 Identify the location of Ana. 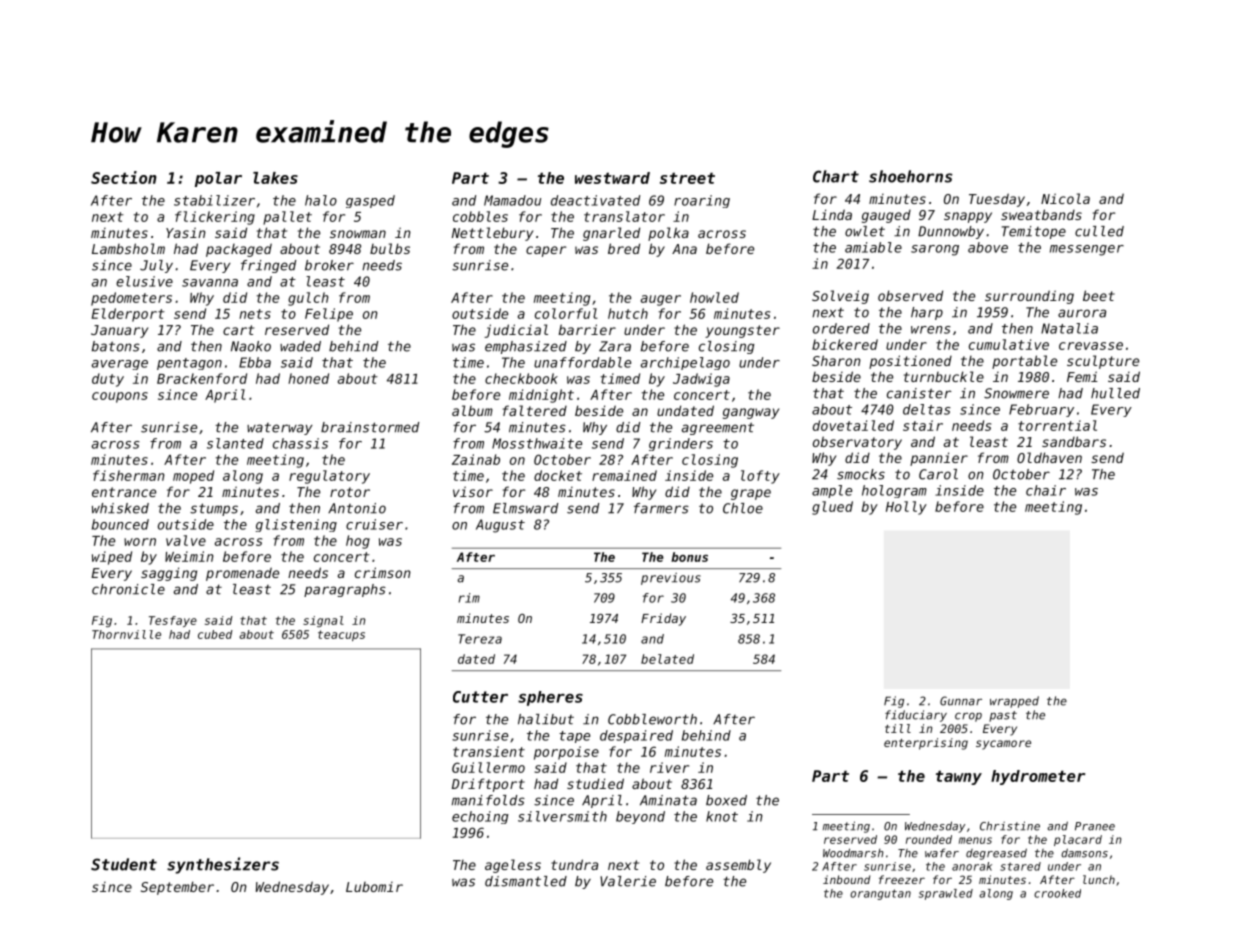
(684, 249).
